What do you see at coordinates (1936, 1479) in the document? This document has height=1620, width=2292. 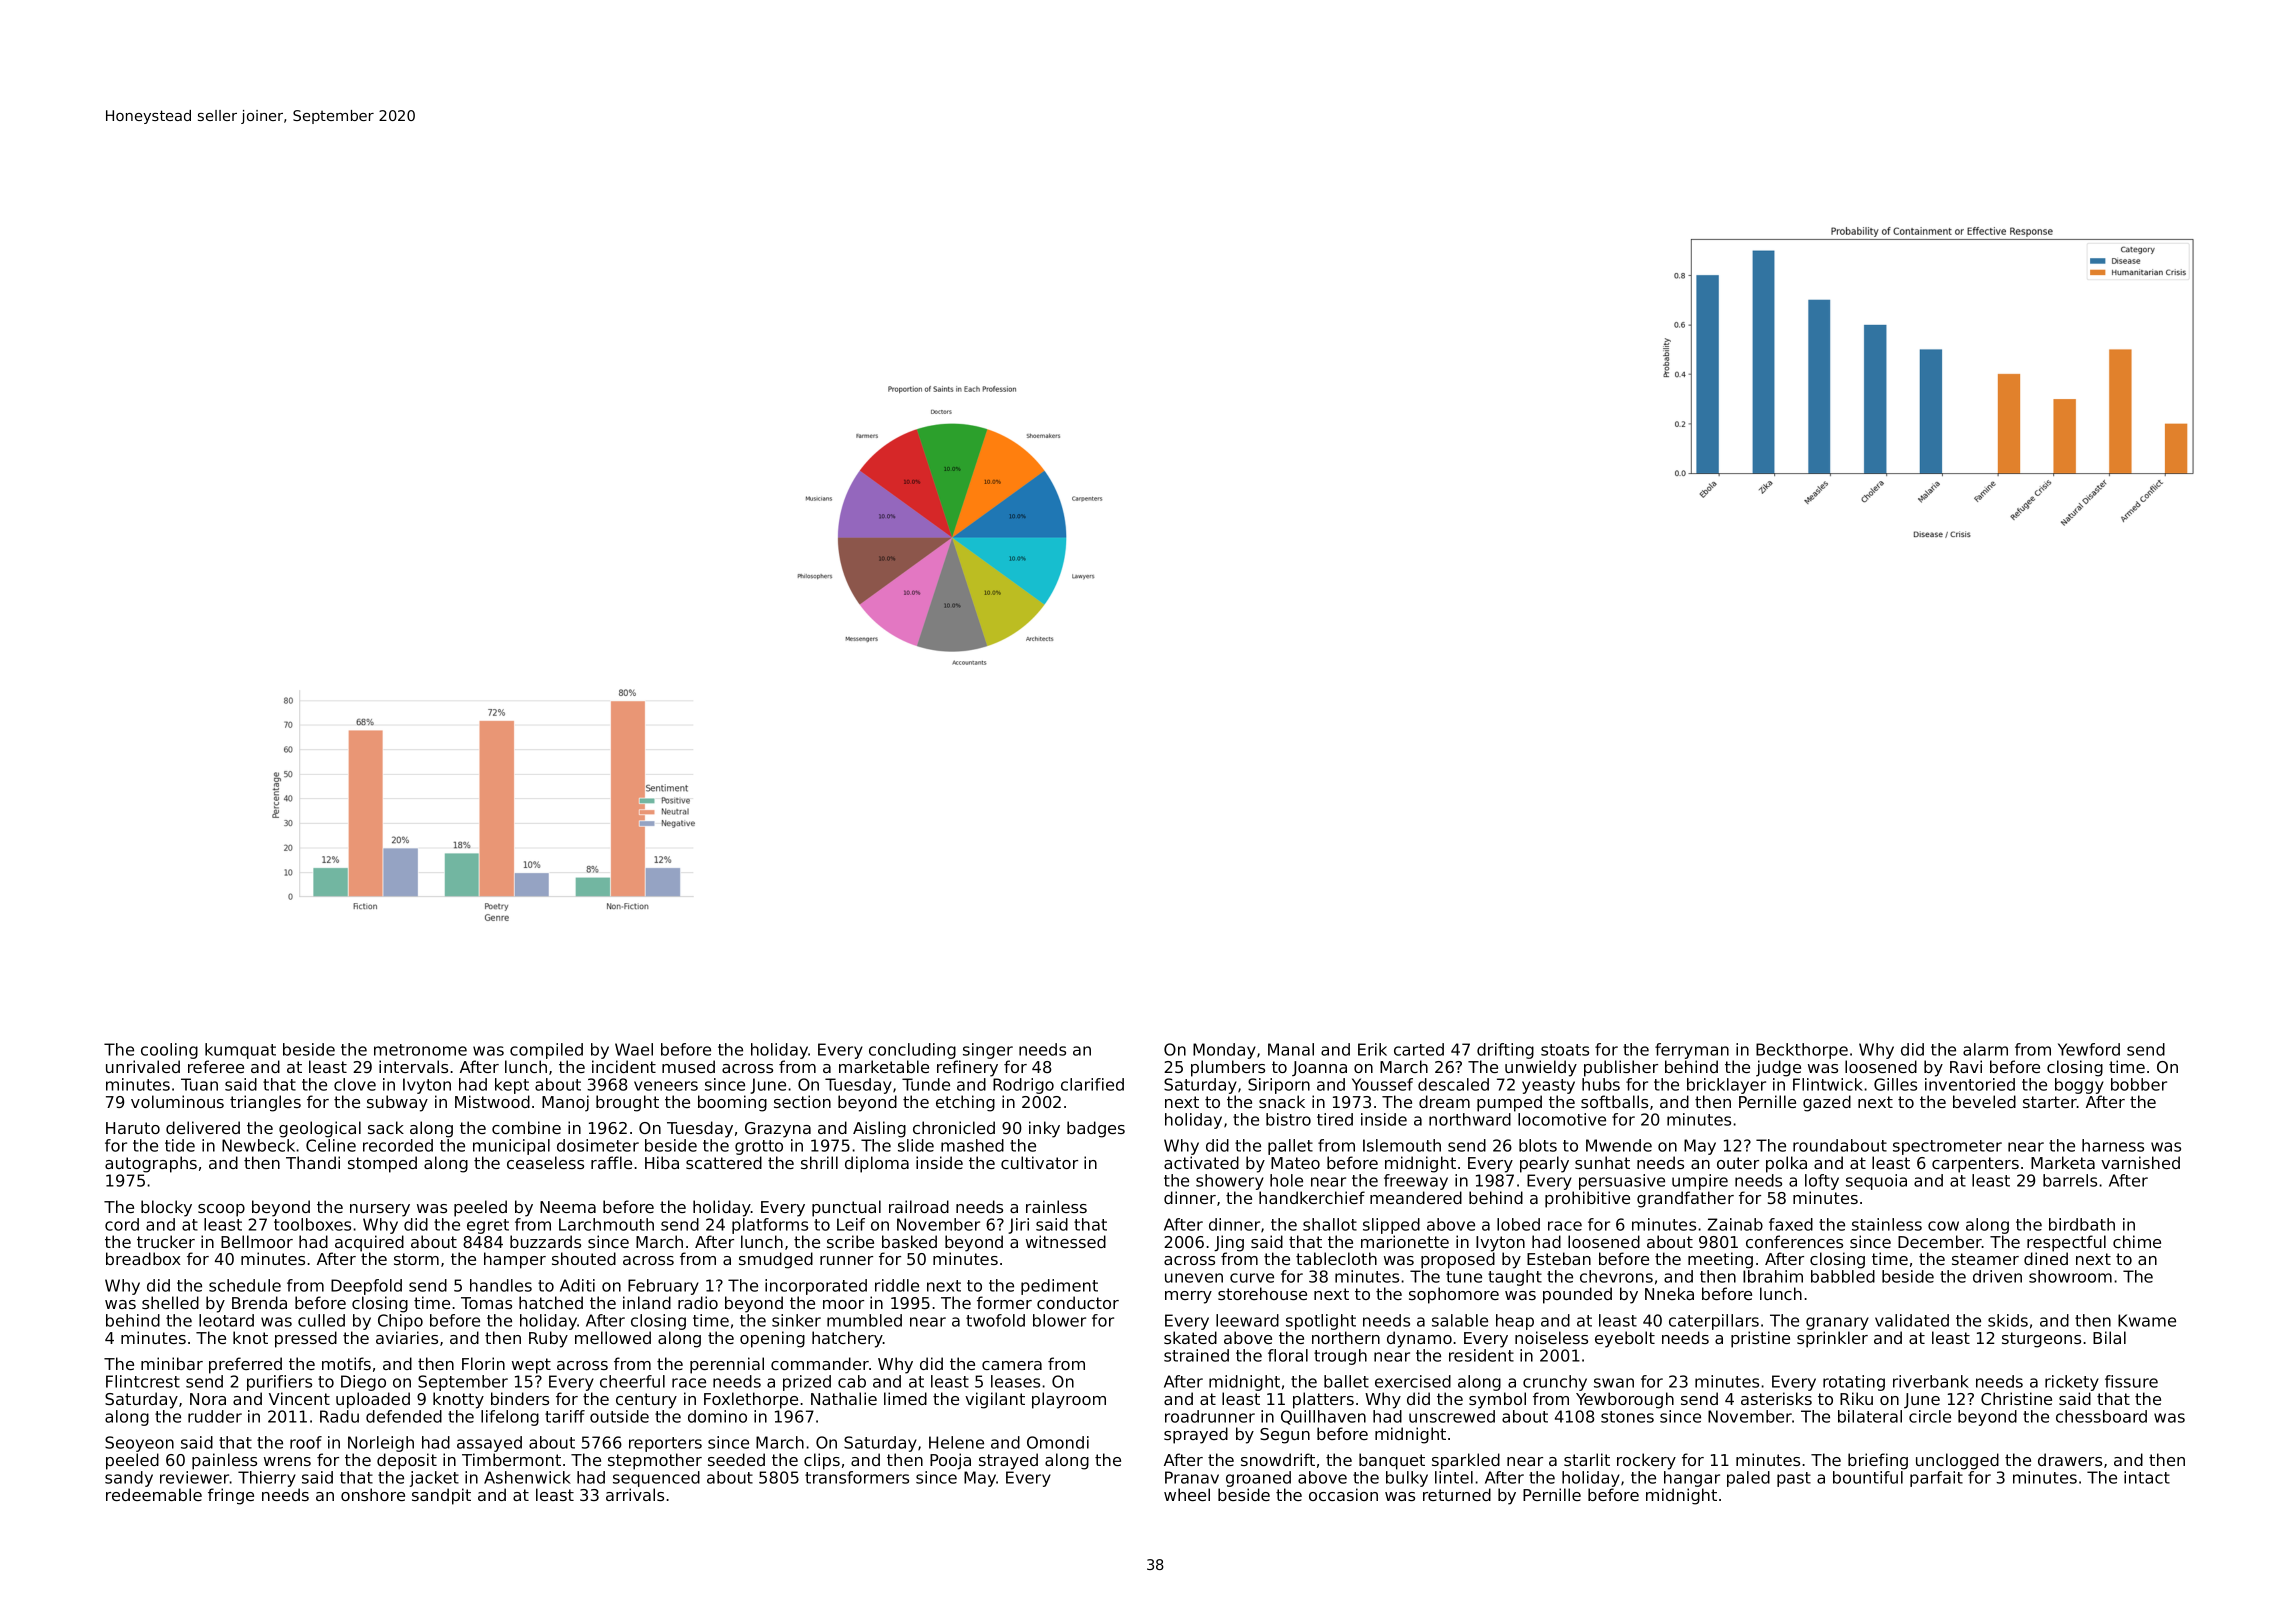 I see `parfait` at bounding box center [1936, 1479].
